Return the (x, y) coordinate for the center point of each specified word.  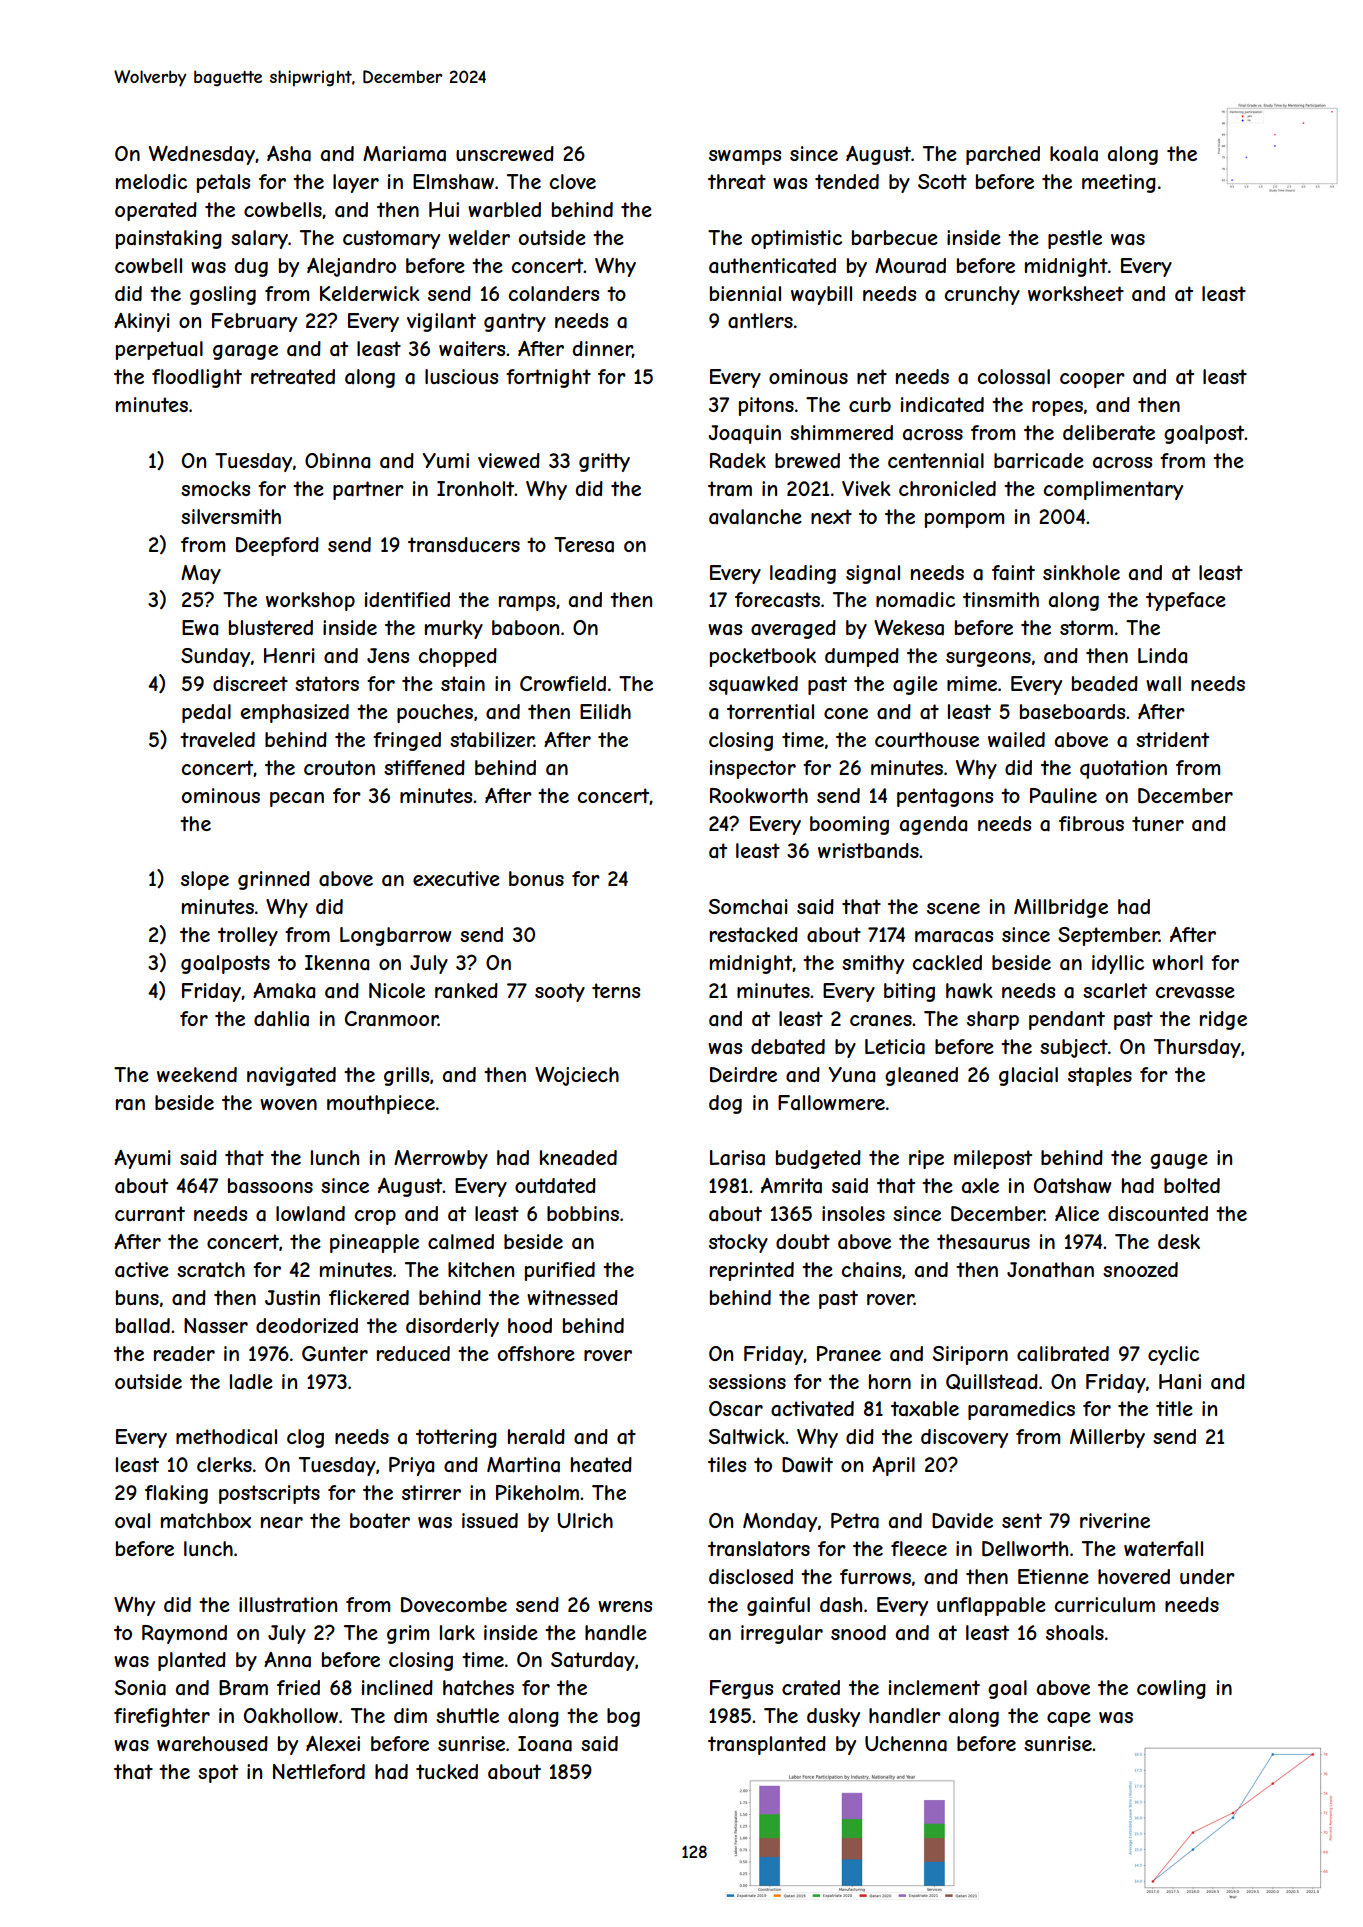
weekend (197, 1074)
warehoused (212, 1744)
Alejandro (351, 267)
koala (1074, 154)
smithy (873, 964)
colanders (554, 293)
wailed (1016, 739)
